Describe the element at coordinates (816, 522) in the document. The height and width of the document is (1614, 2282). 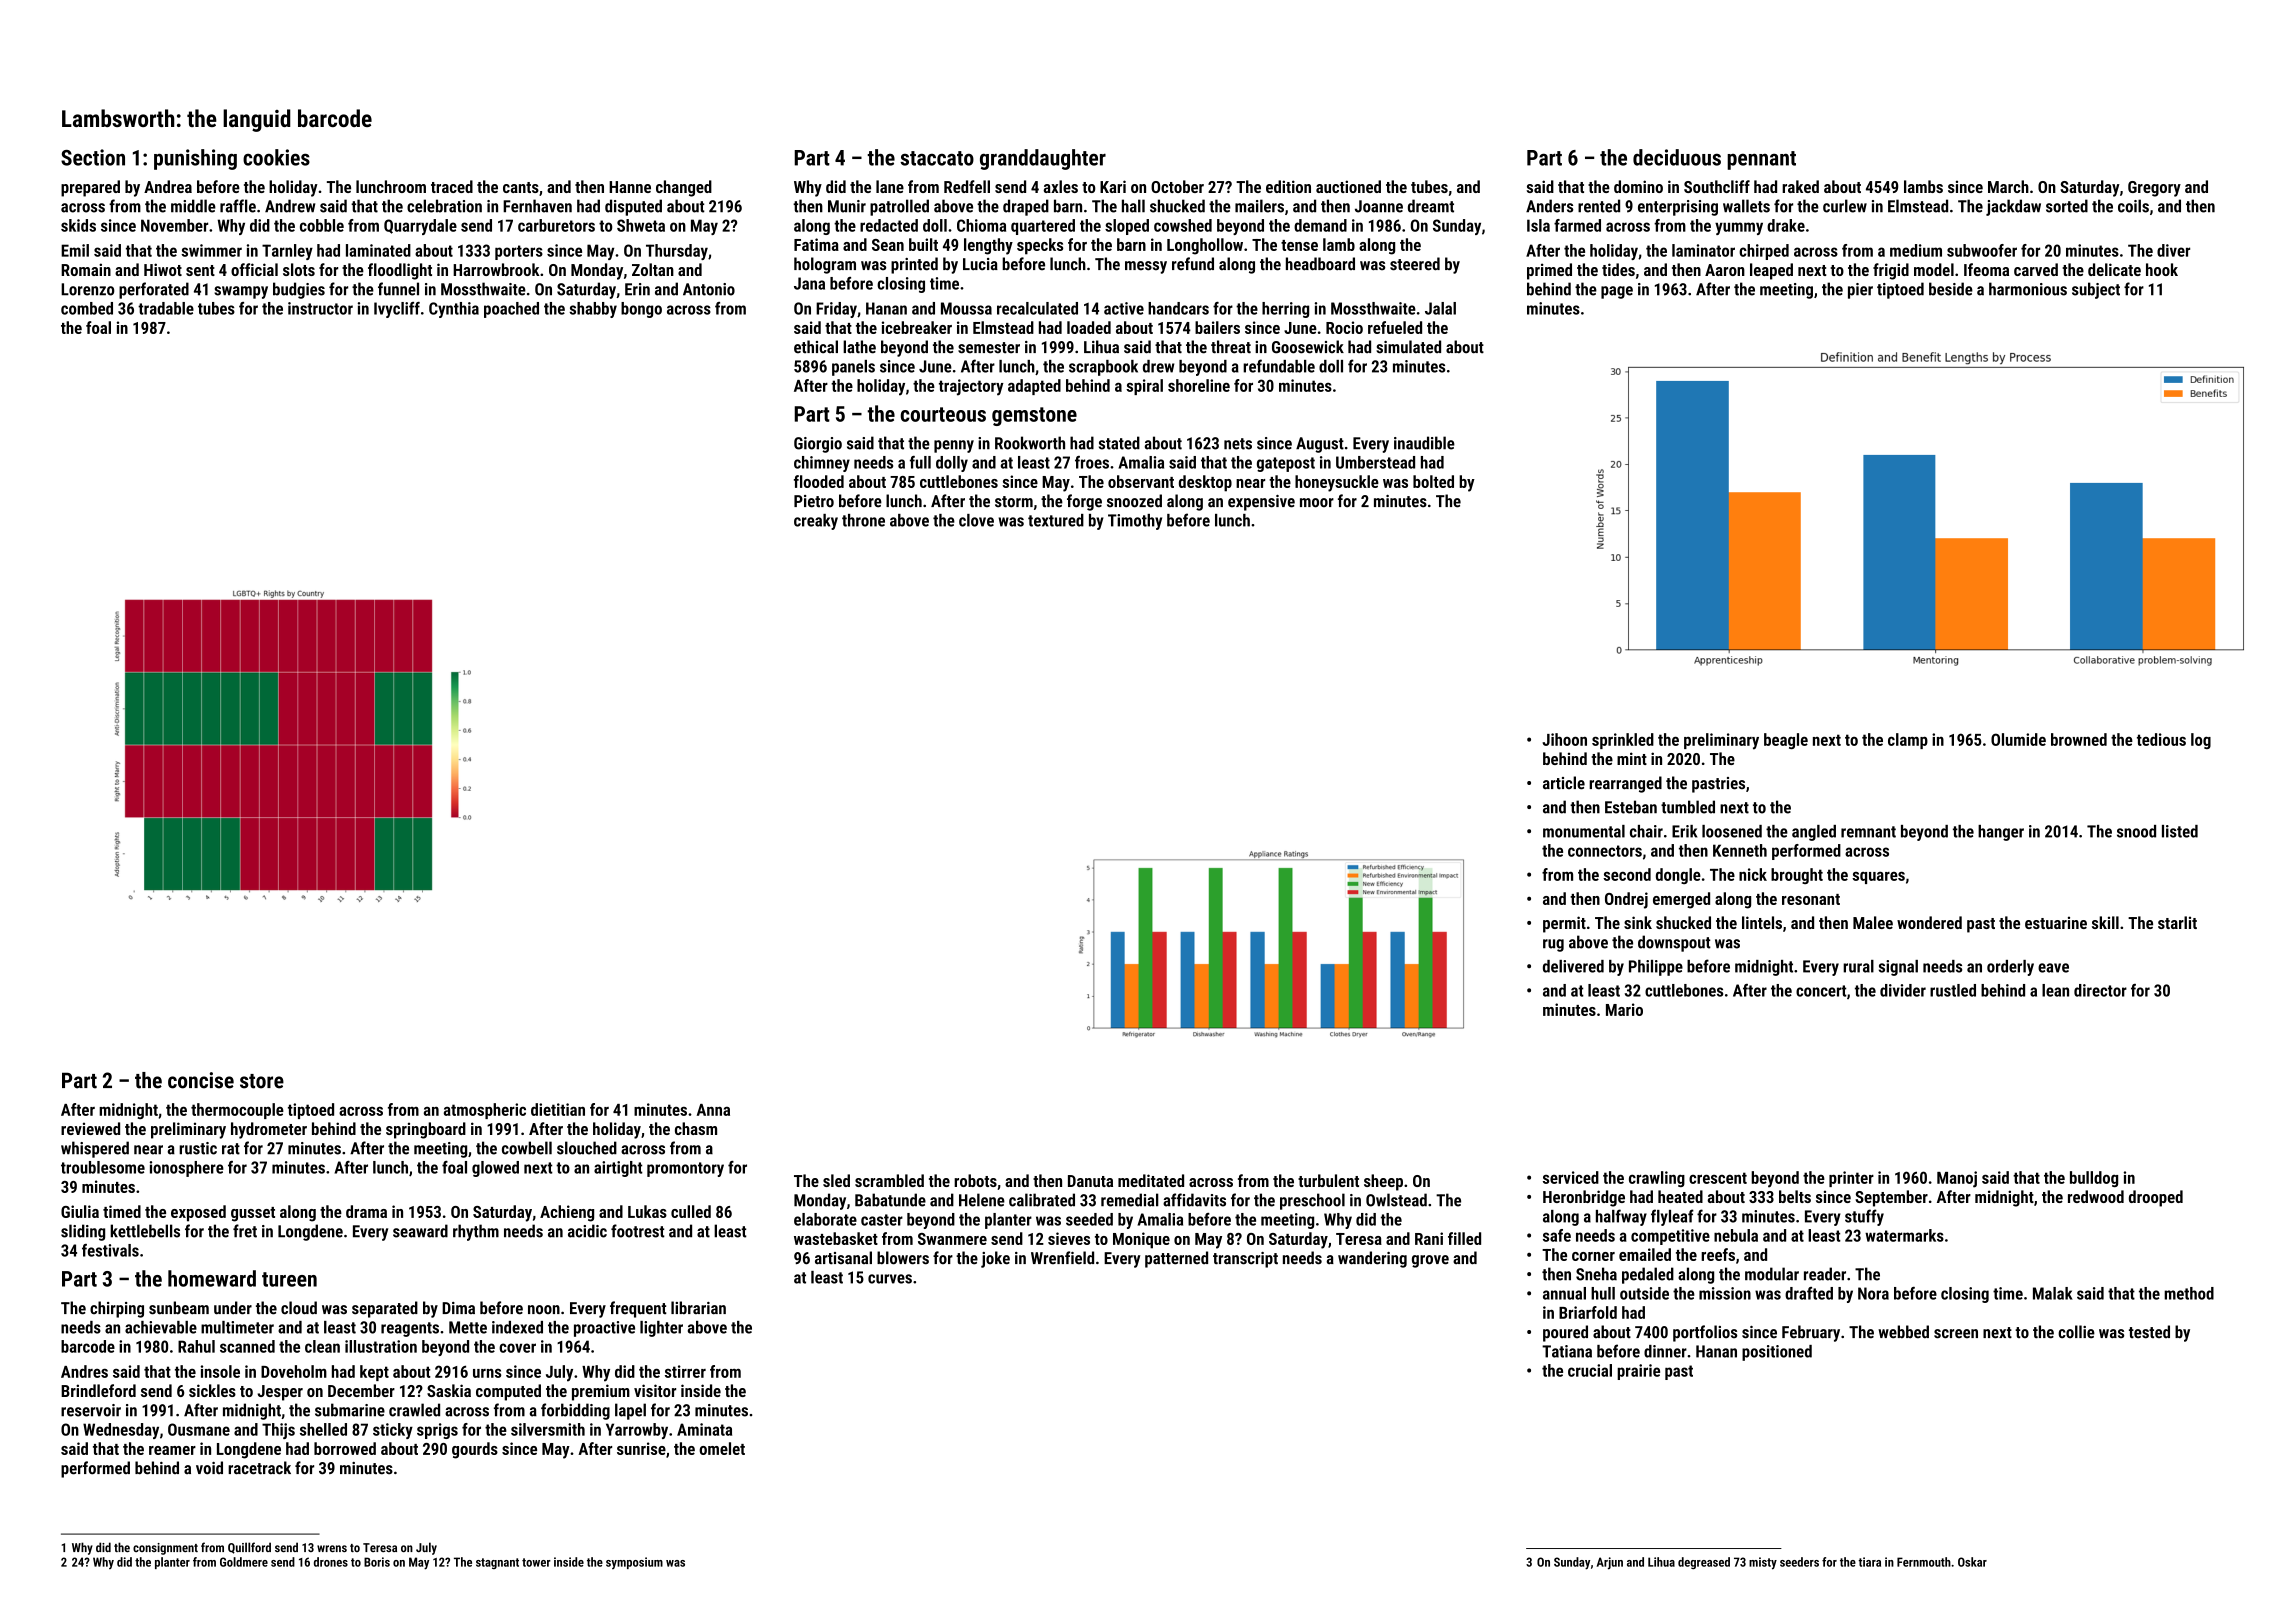
I see `creaky` at that location.
